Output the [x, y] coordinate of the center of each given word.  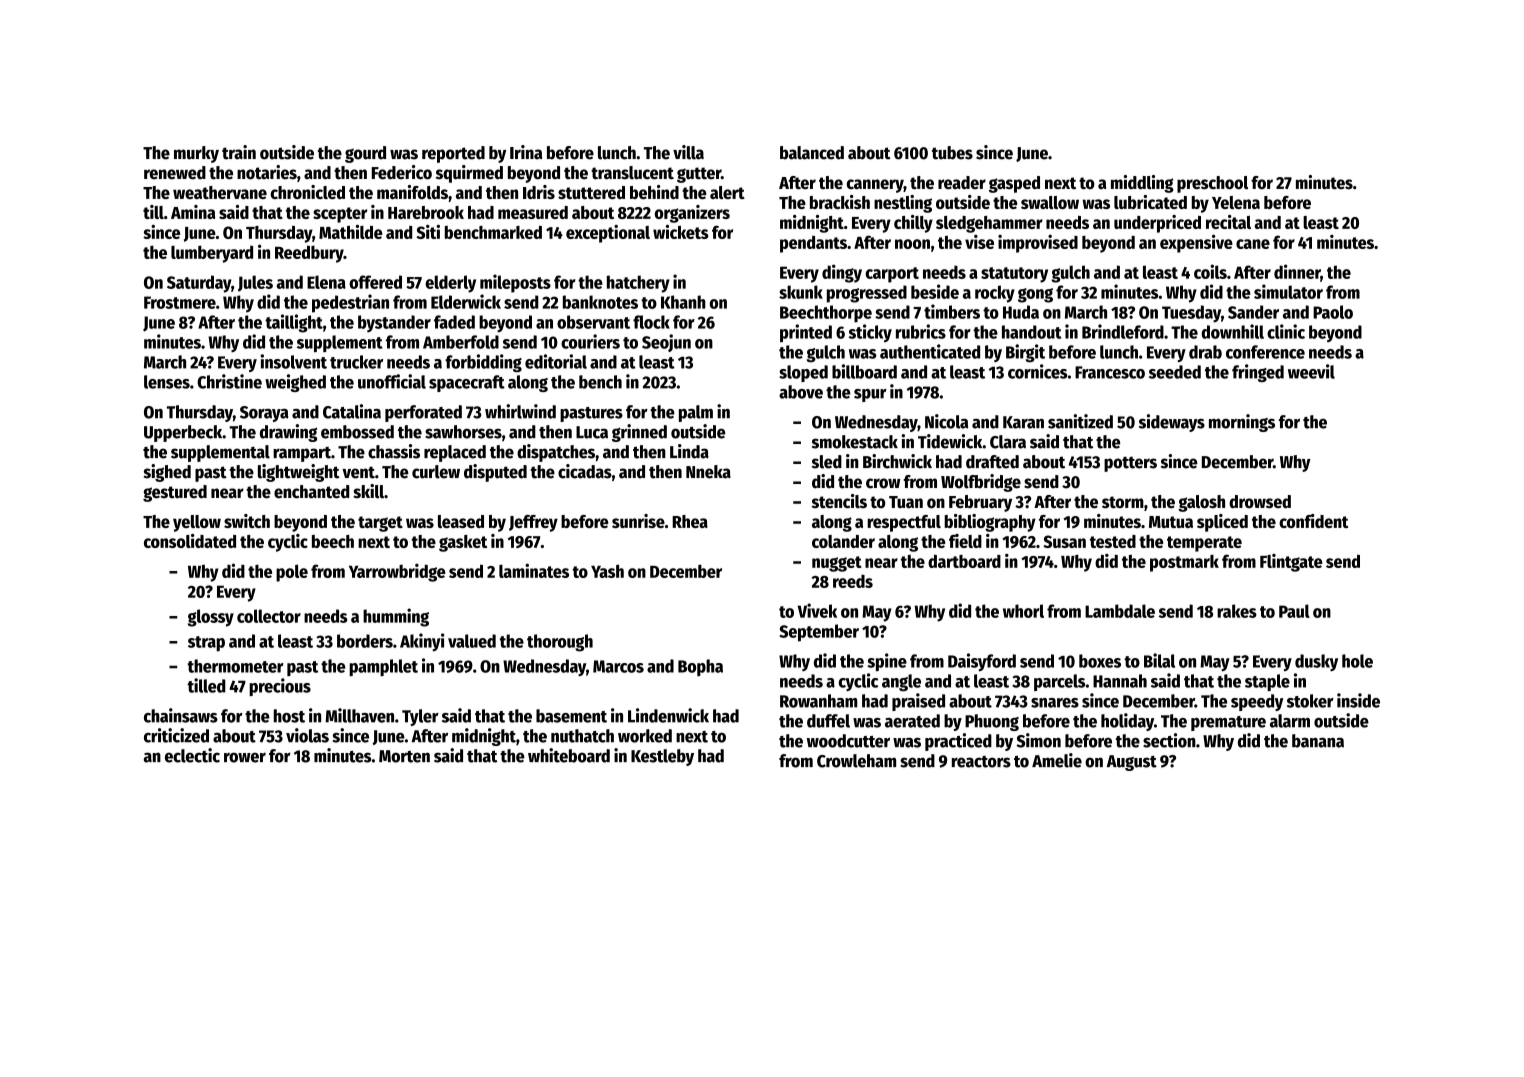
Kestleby [662, 757]
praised [918, 702]
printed [806, 333]
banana [1318, 741]
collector [269, 616]
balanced [812, 153]
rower [245, 757]
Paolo [1333, 312]
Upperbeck [183, 433]
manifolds [412, 192]
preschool [1212, 184]
